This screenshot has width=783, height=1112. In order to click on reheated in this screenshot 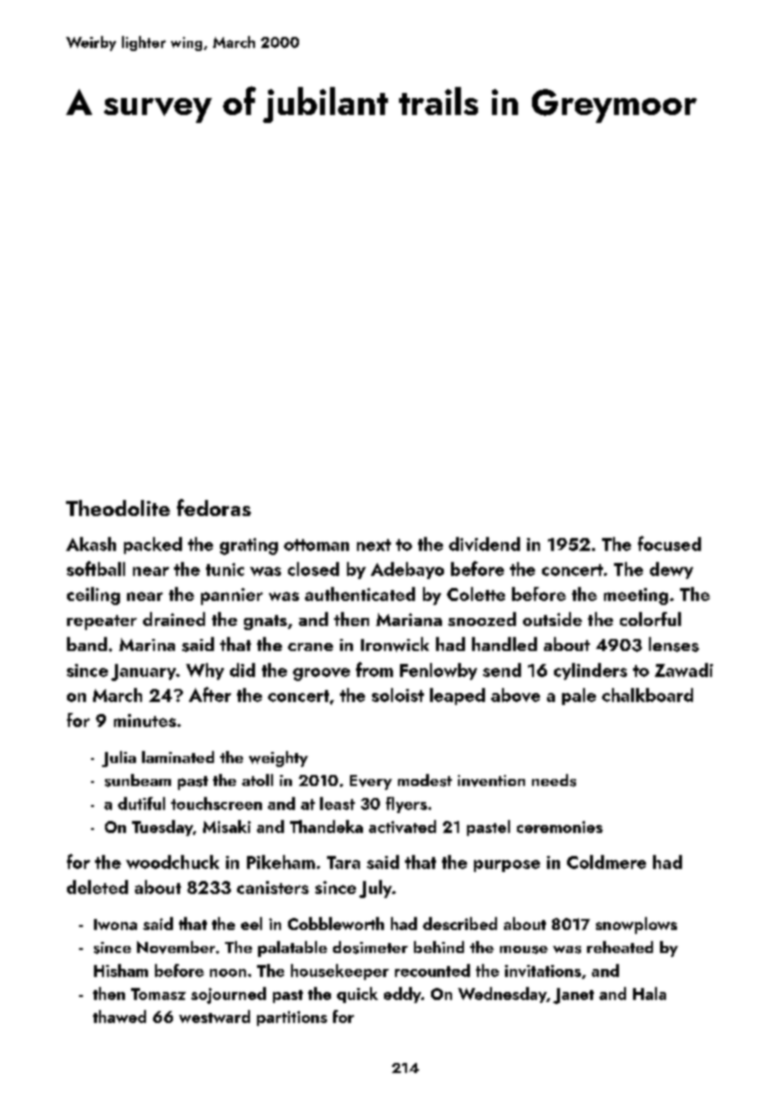, I will do `click(620, 947)`.
